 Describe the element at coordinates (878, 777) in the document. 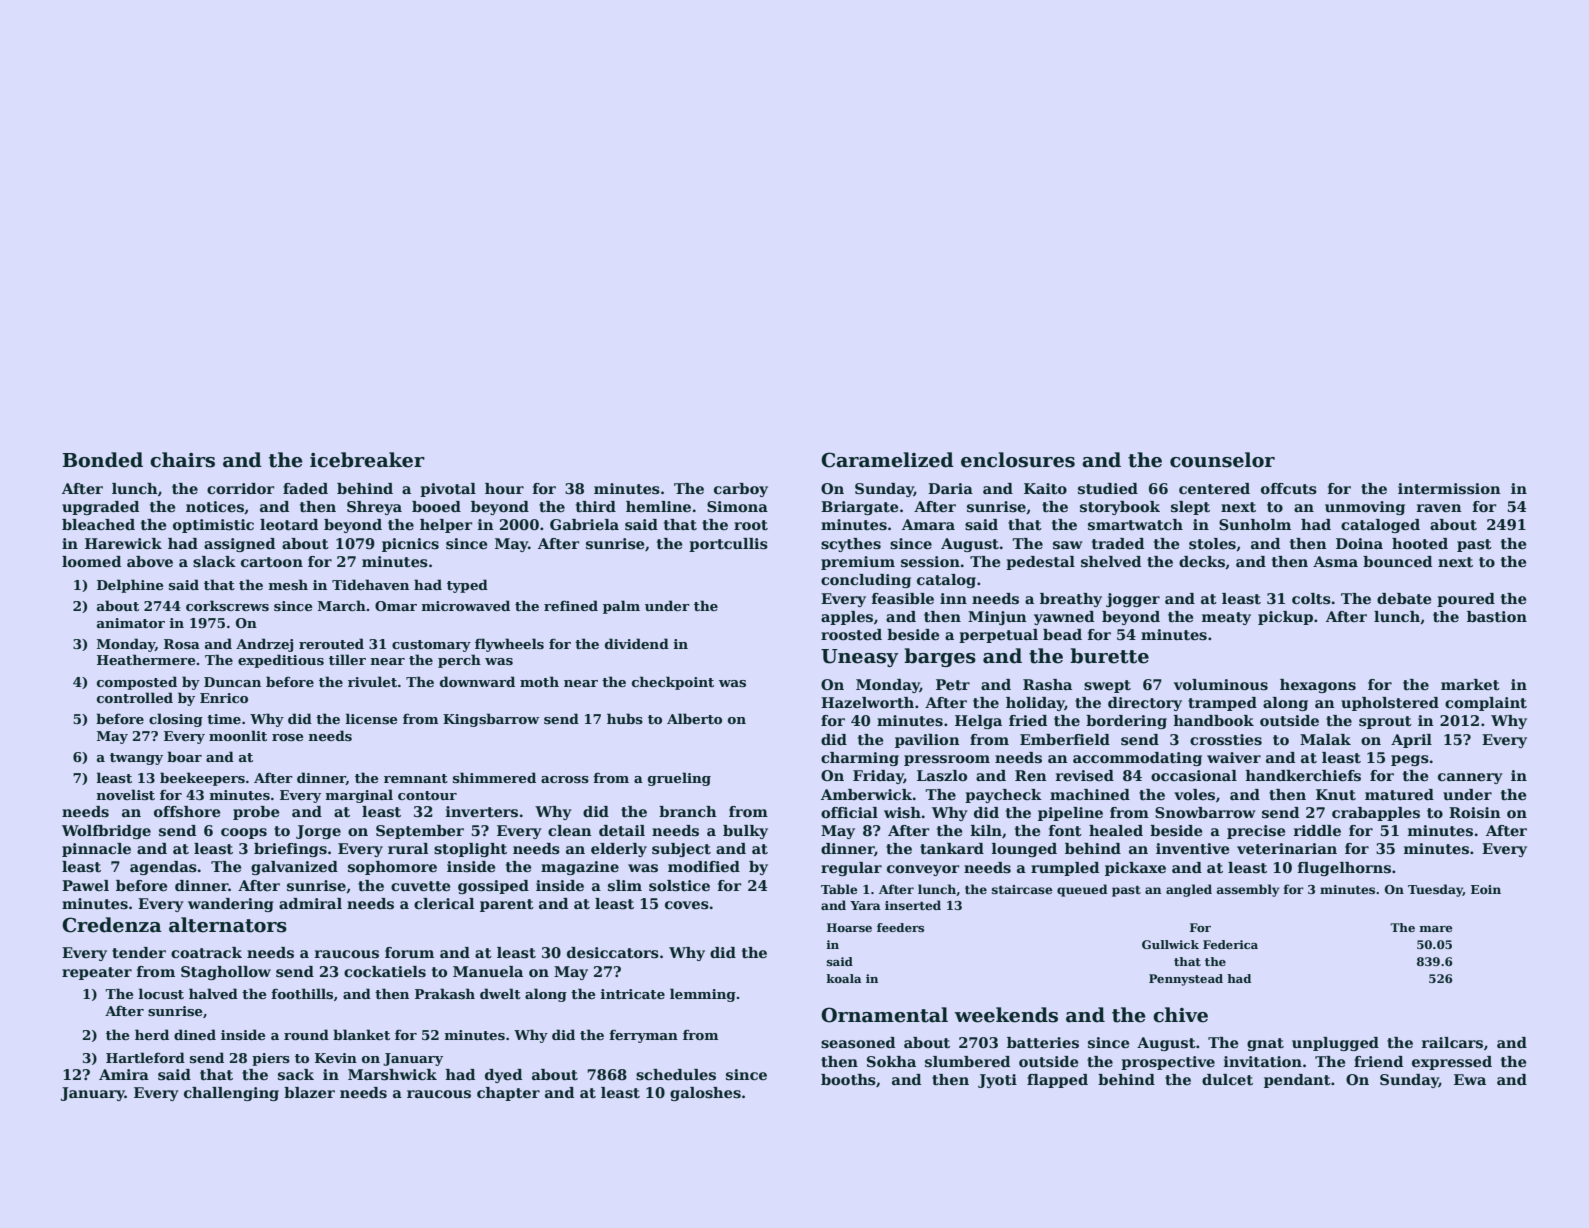

I see `Friday` at that location.
